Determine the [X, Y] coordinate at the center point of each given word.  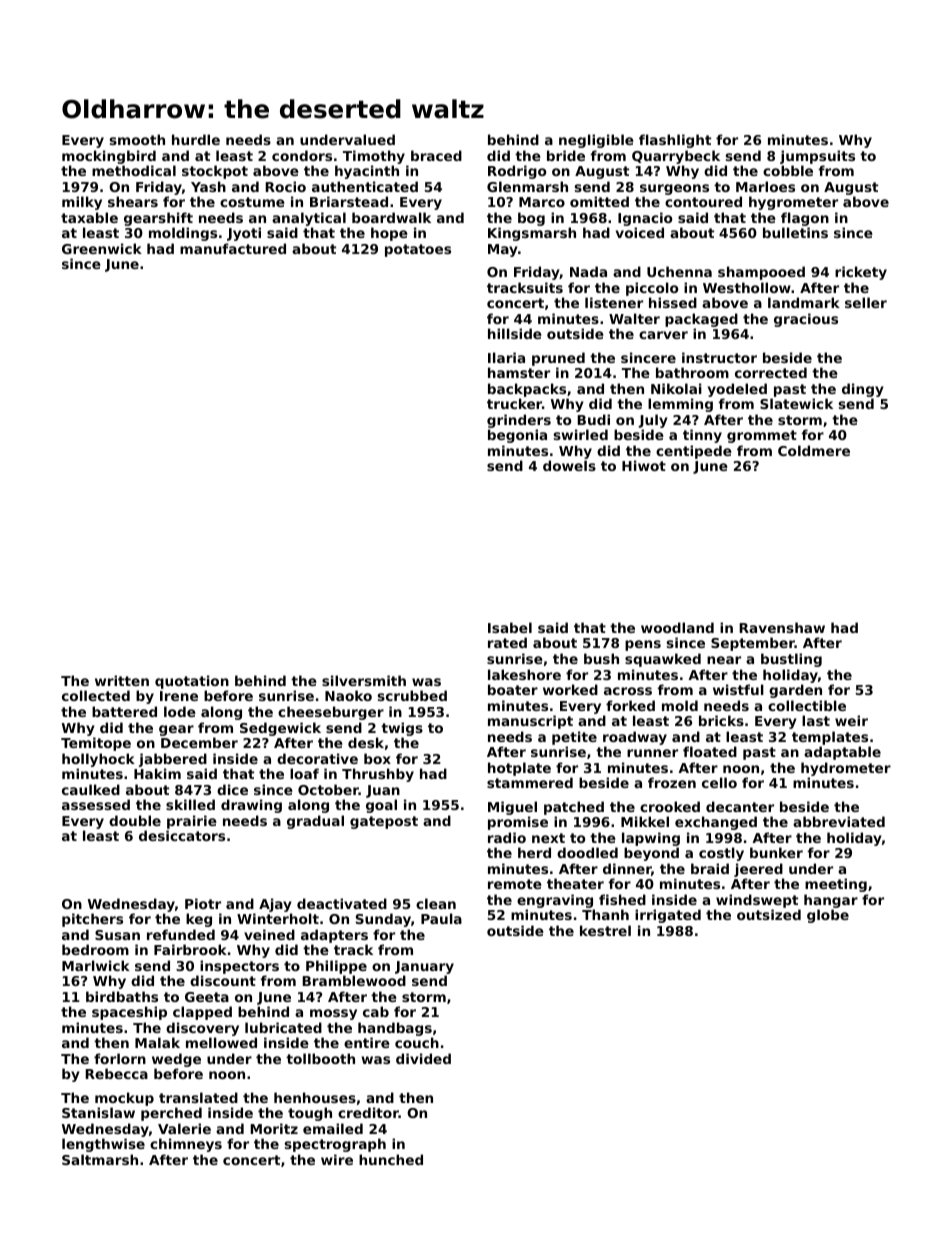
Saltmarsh [100, 1159]
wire [337, 1159]
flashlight [675, 141]
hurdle [196, 139]
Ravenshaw [782, 627]
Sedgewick [280, 729]
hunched [391, 1159]
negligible [596, 141]
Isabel [510, 627]
